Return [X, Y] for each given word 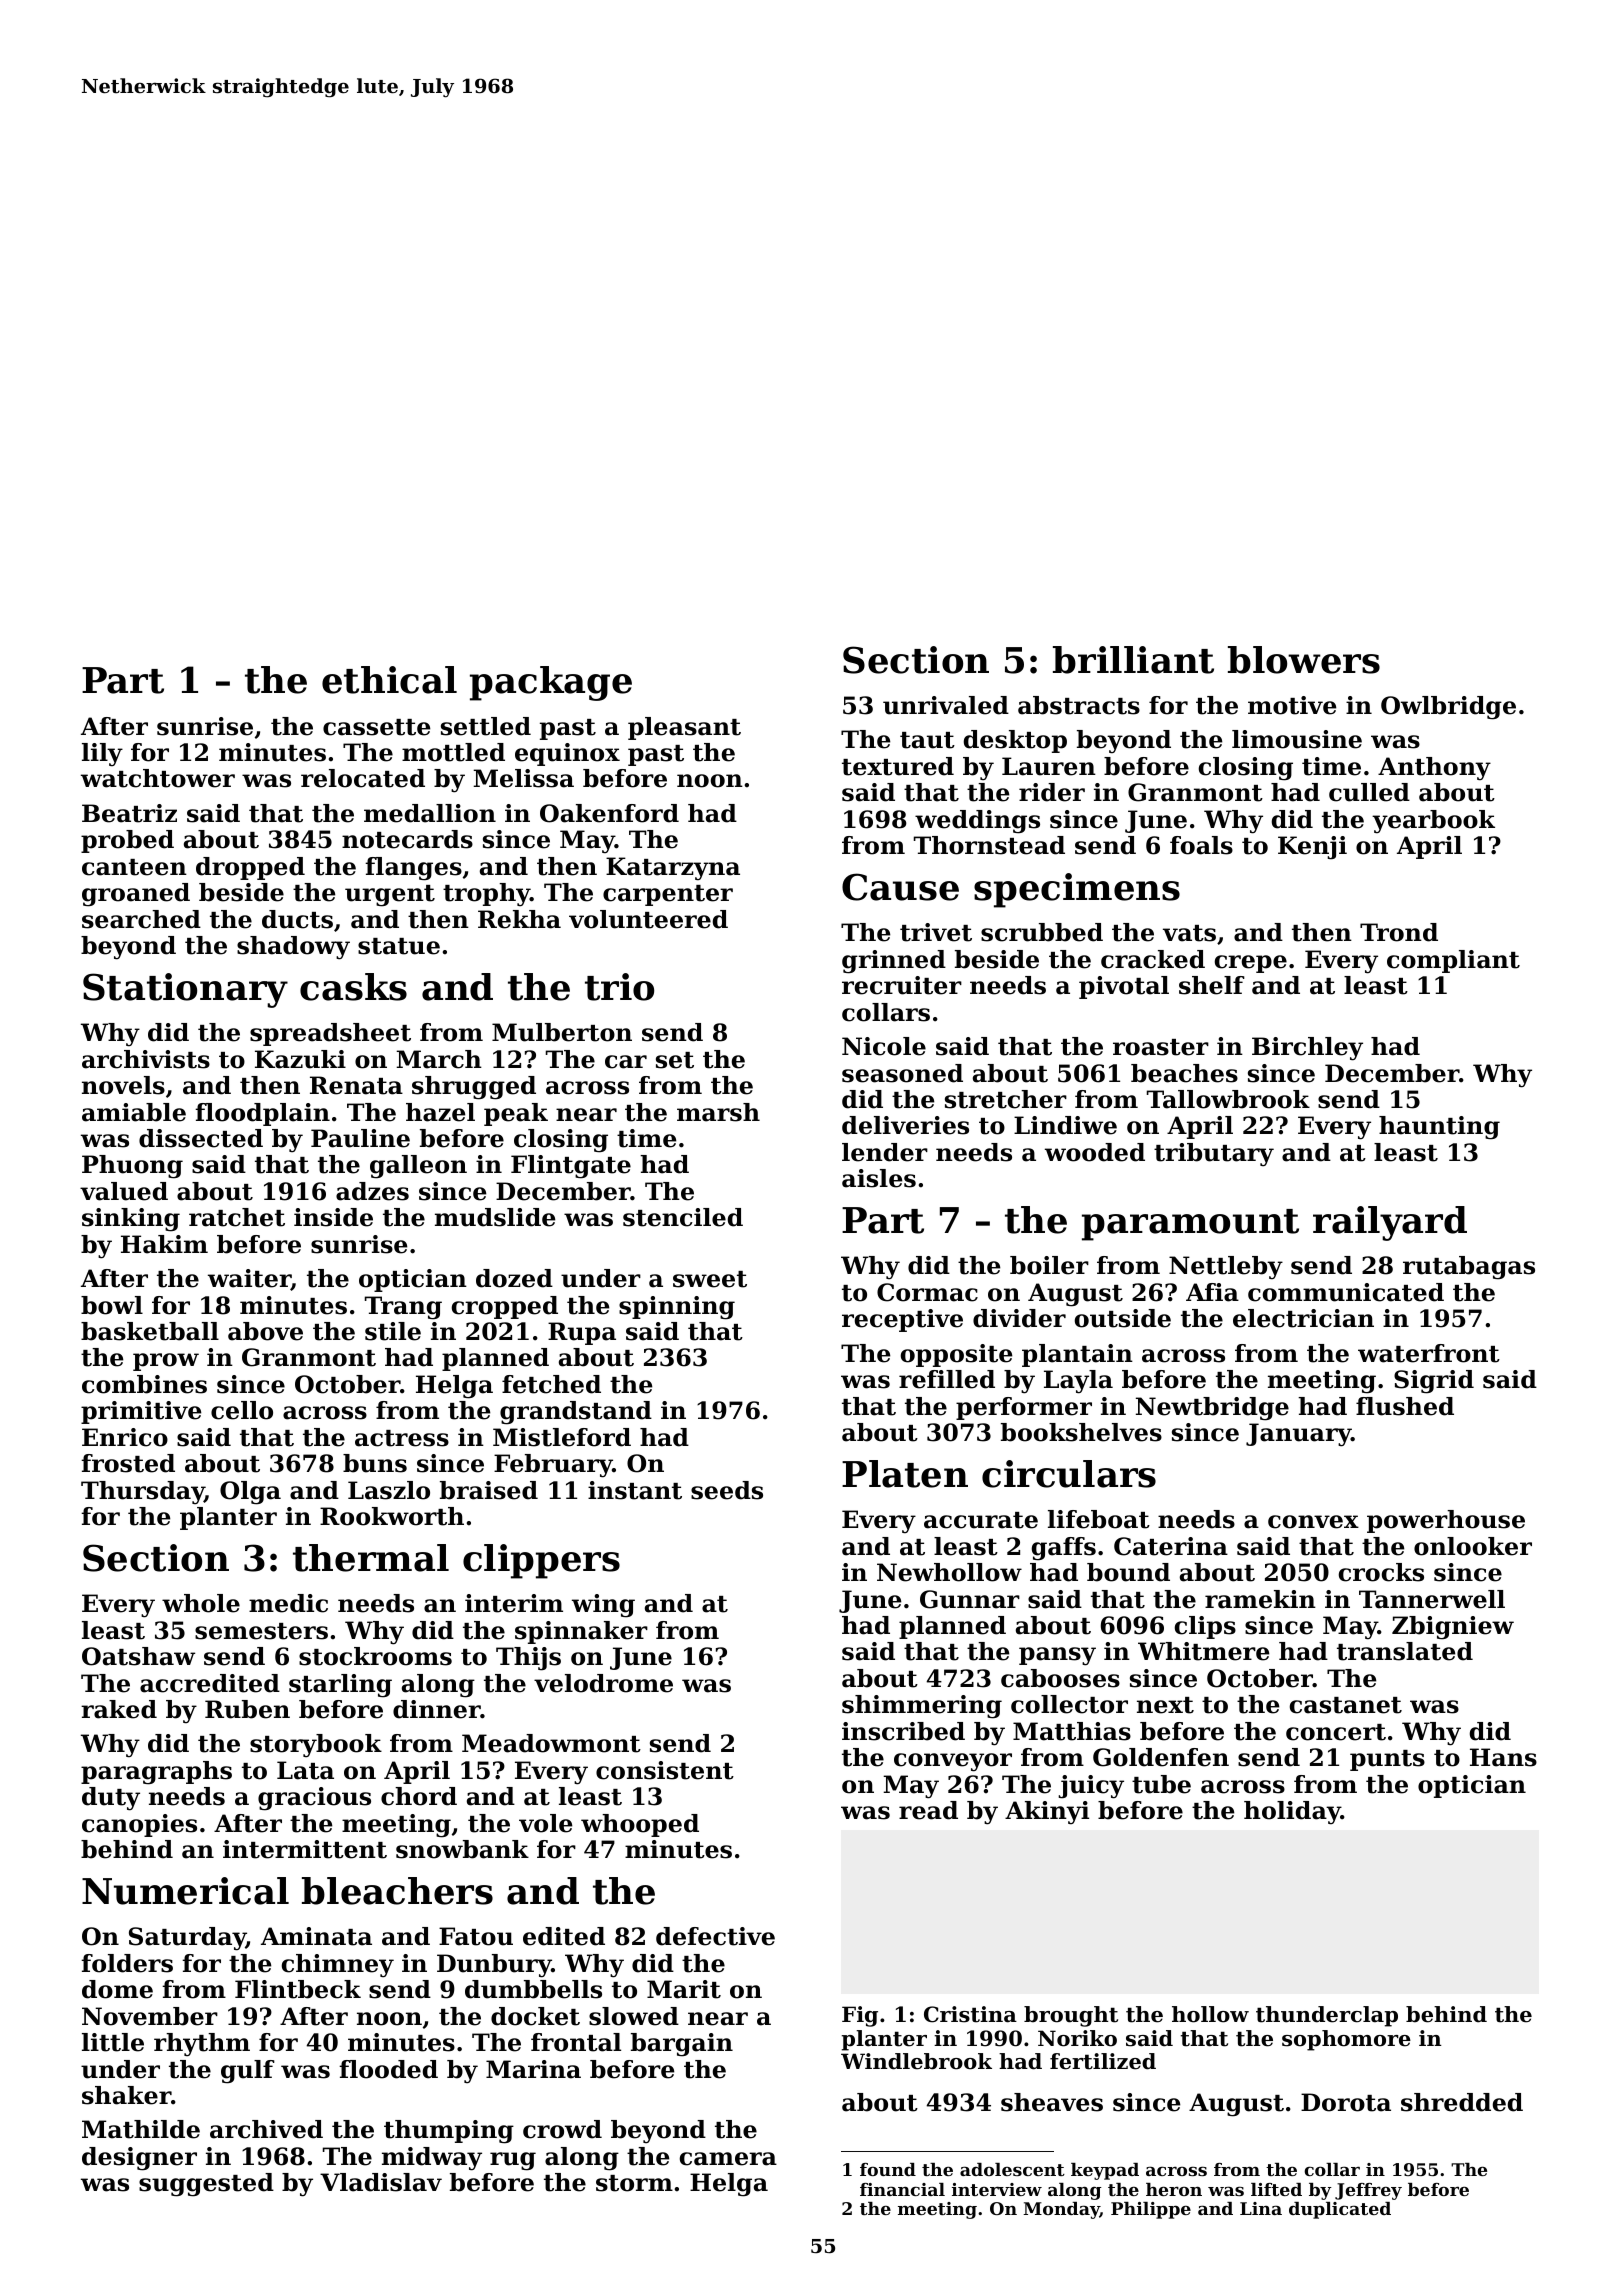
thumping [449, 2132]
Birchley [1307, 1049]
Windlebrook [916, 2061]
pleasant [684, 728]
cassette [376, 727]
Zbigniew [1453, 1628]
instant [635, 1490]
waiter [249, 1279]
